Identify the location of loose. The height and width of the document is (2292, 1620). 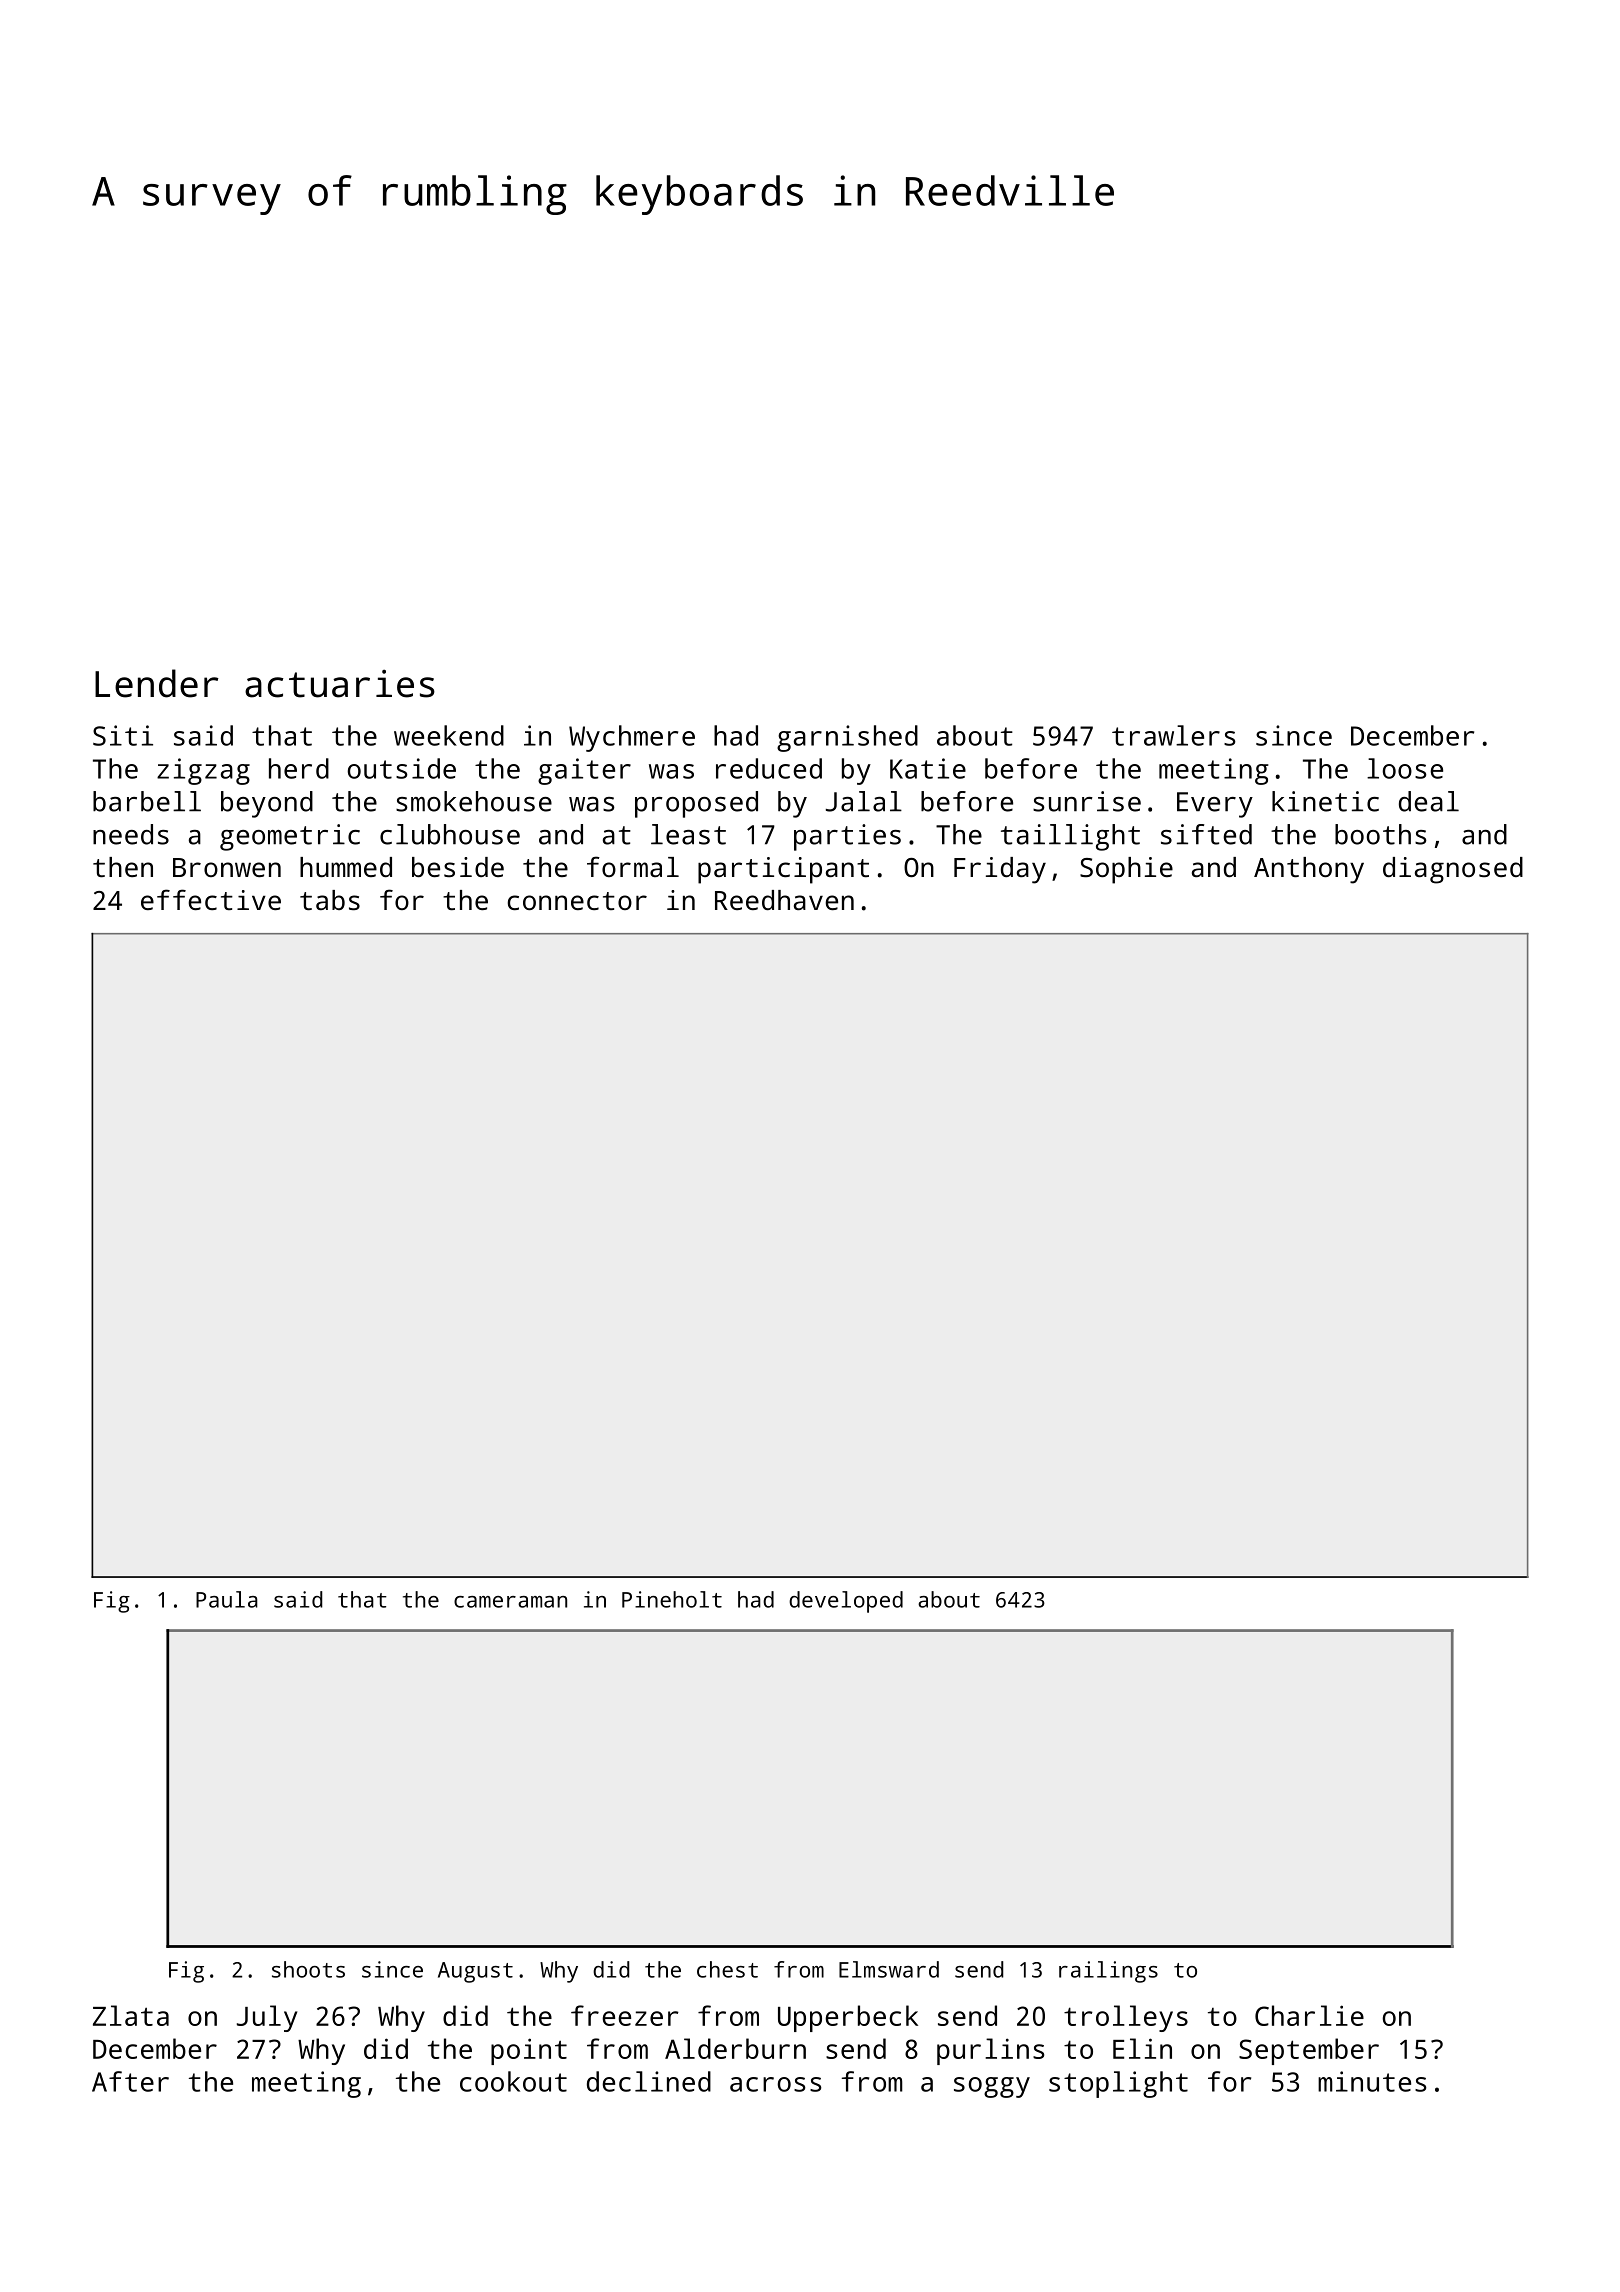
(1405, 768).
